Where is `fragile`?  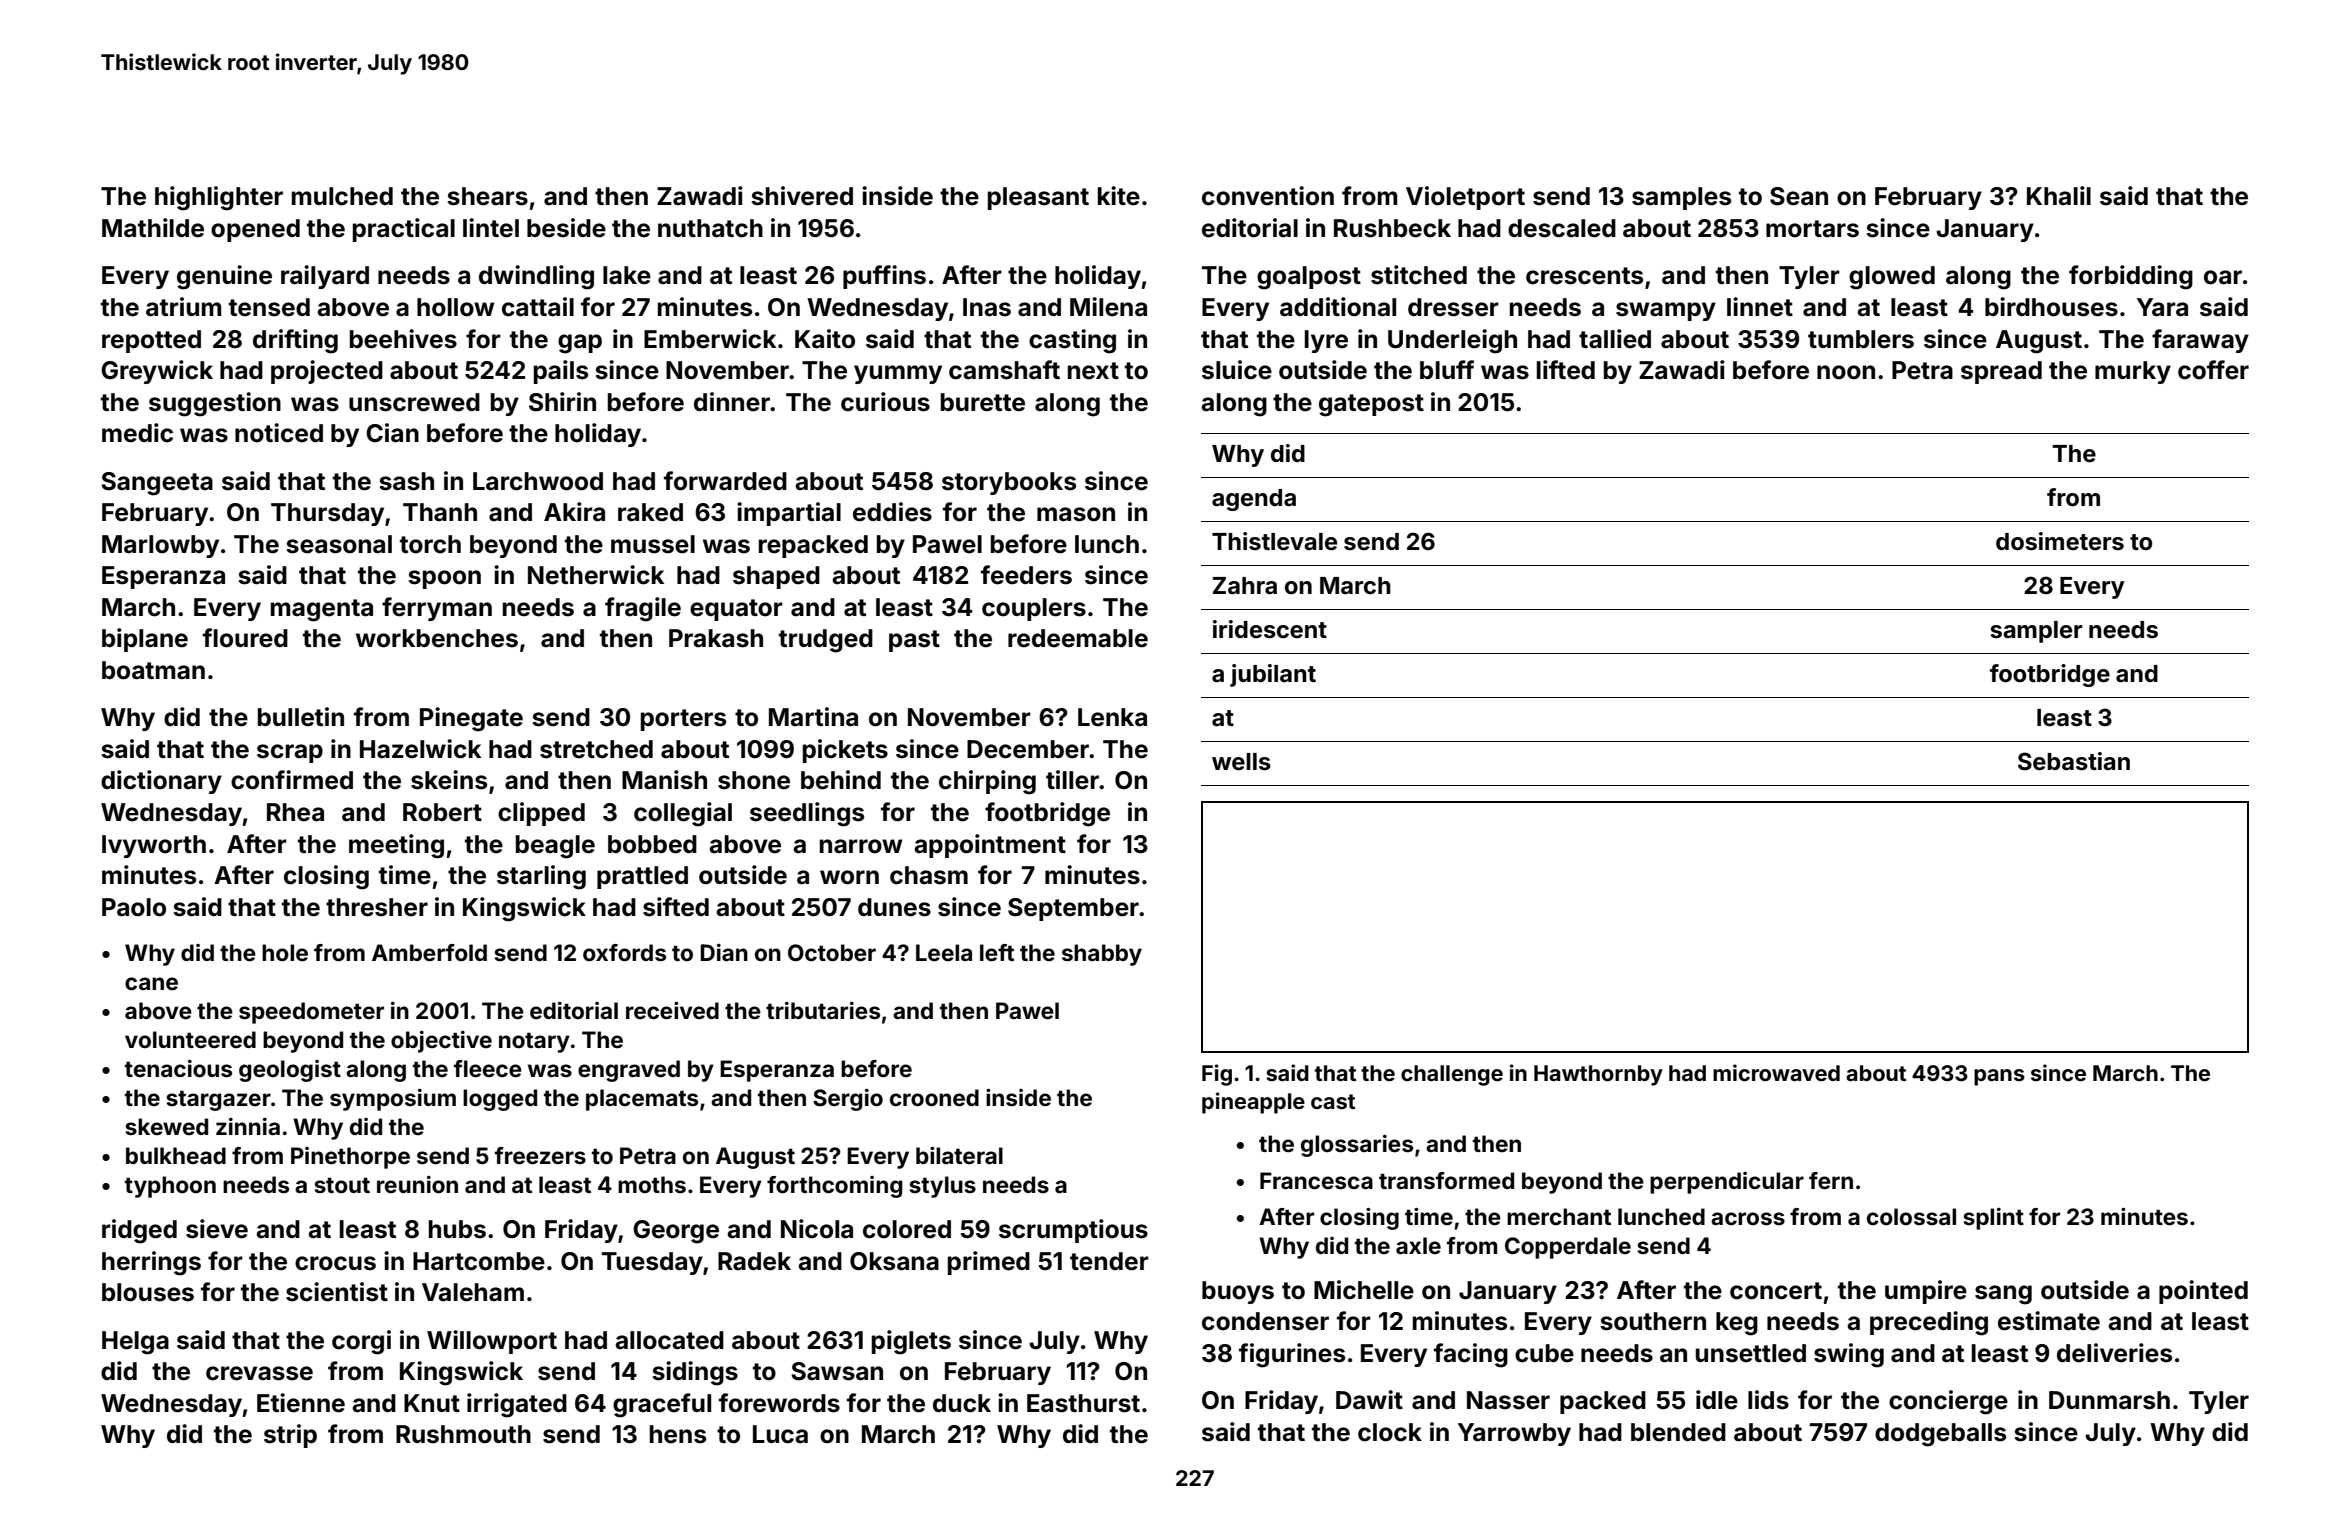
fragile is located at coordinates (643, 609).
